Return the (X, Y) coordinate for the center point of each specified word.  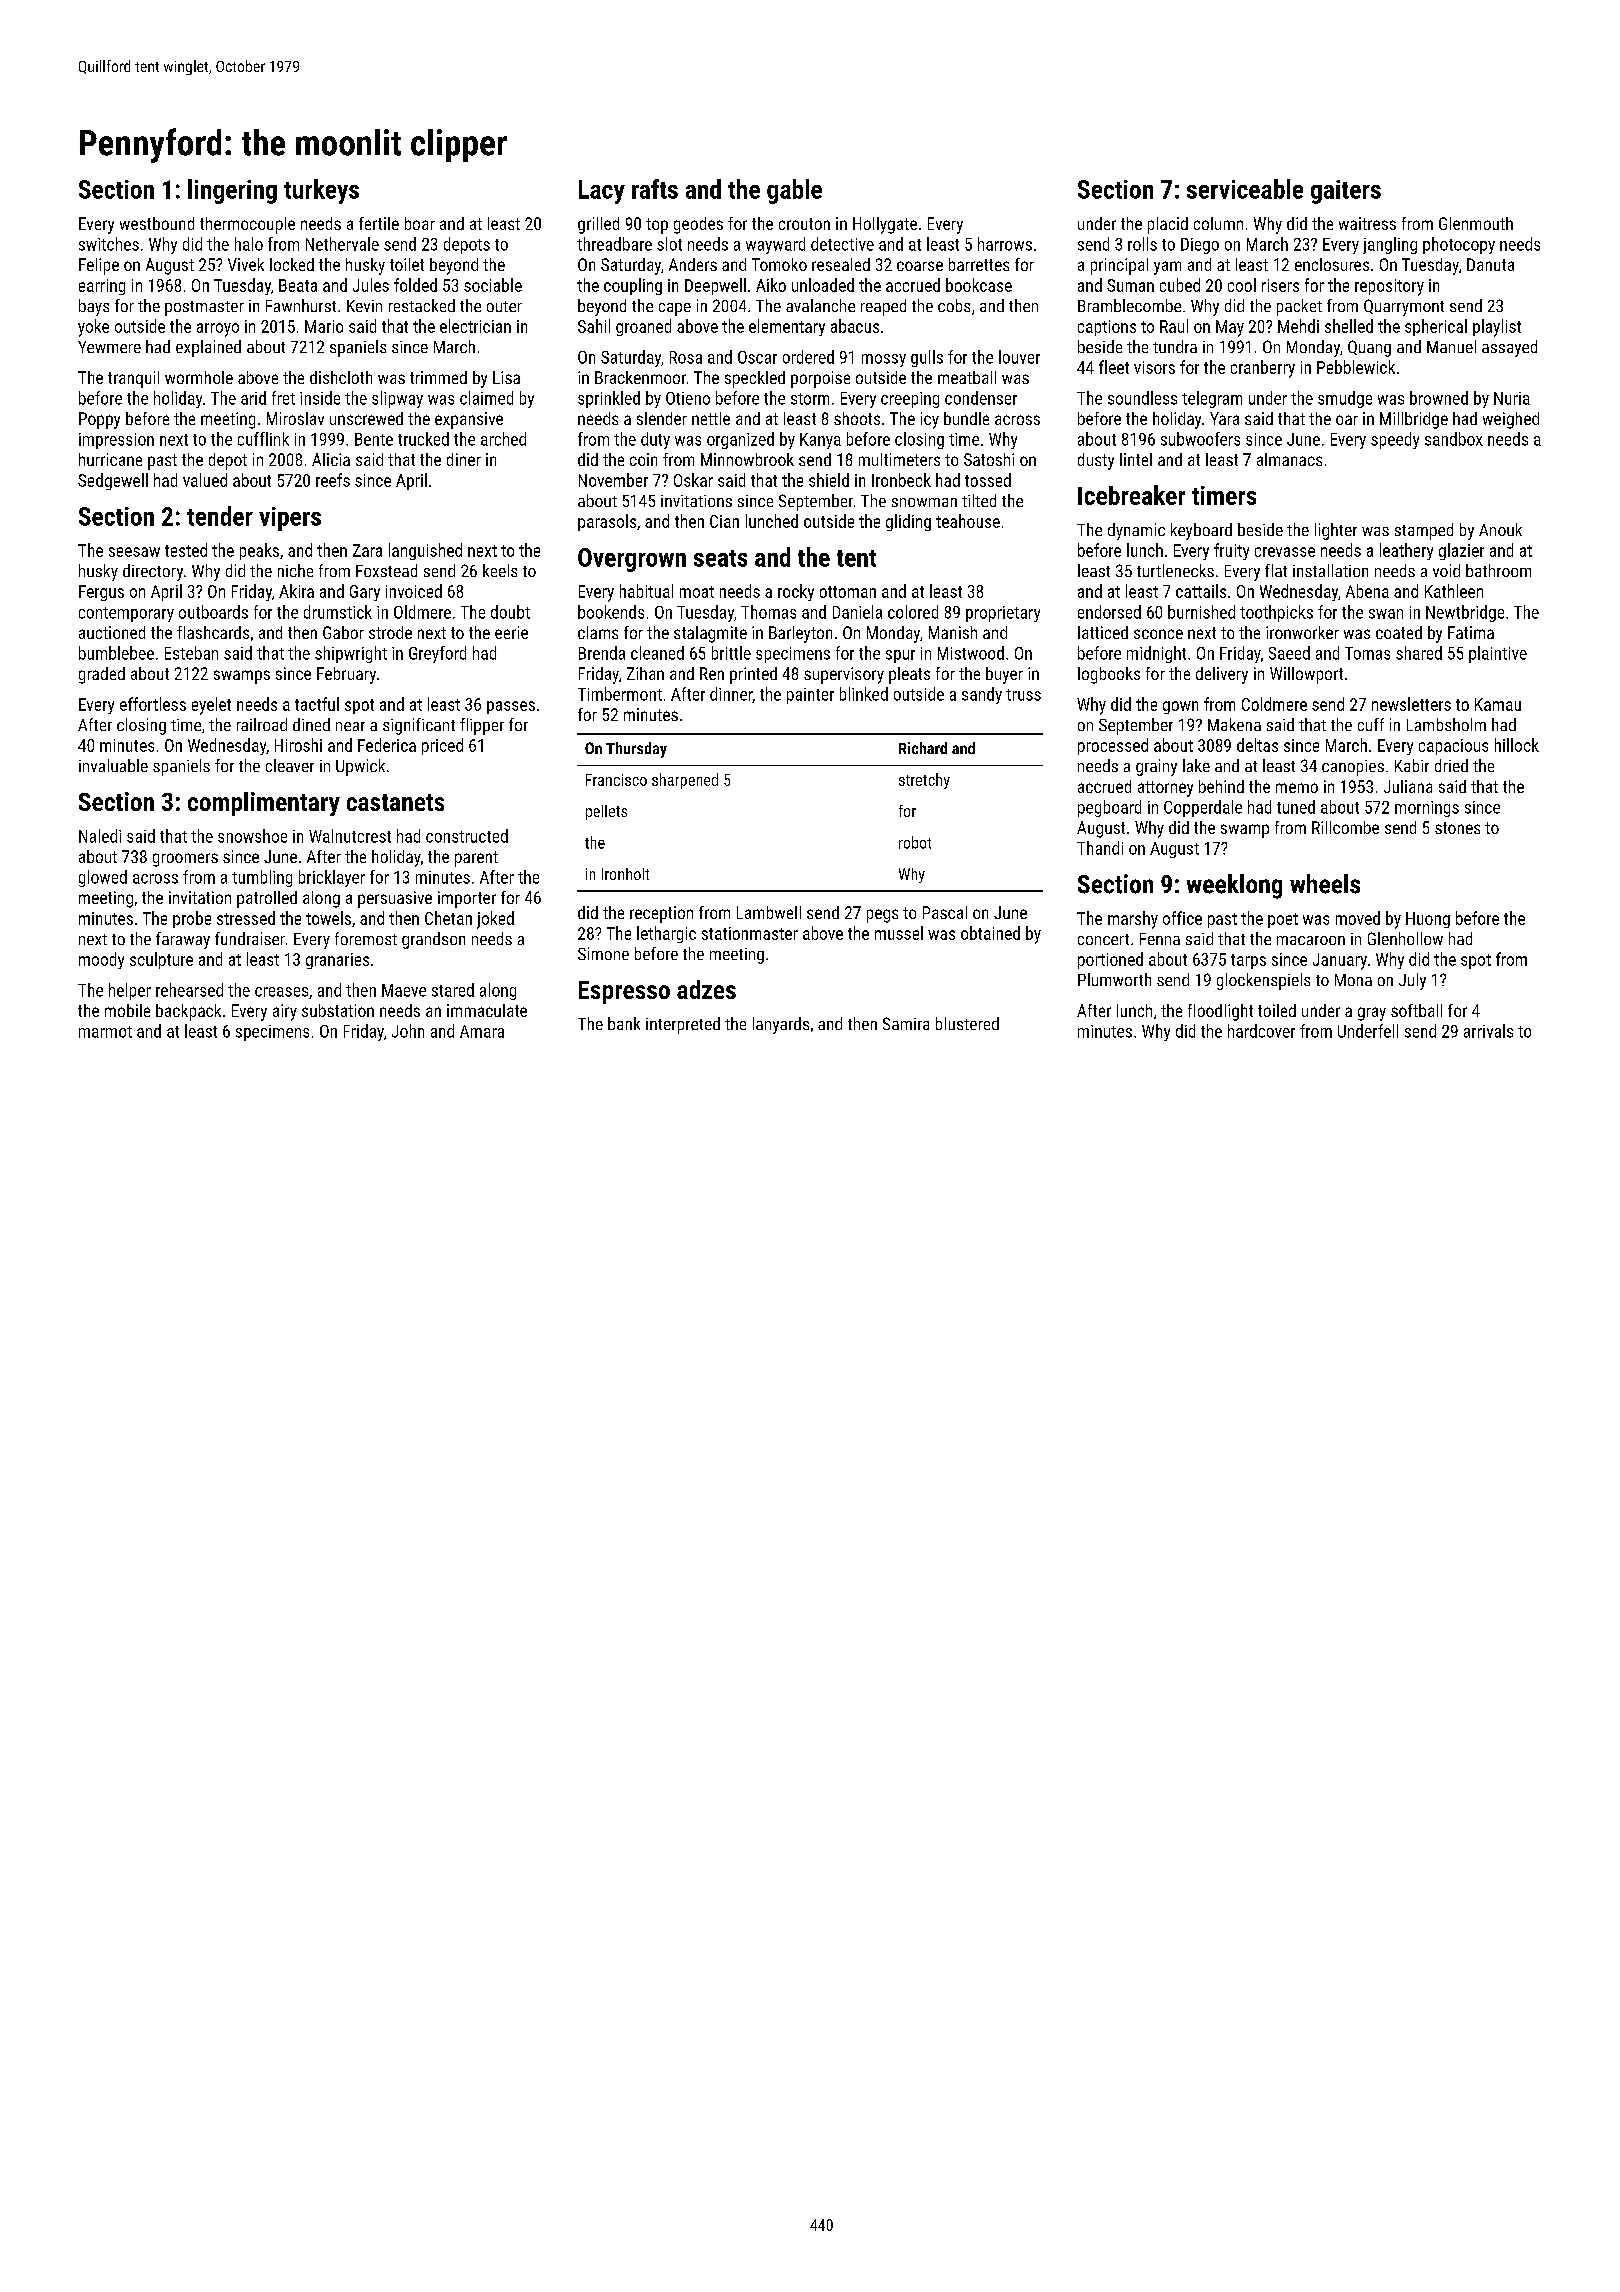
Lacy (602, 192)
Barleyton (800, 634)
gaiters (1346, 192)
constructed (467, 836)
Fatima (1471, 632)
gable (794, 191)
